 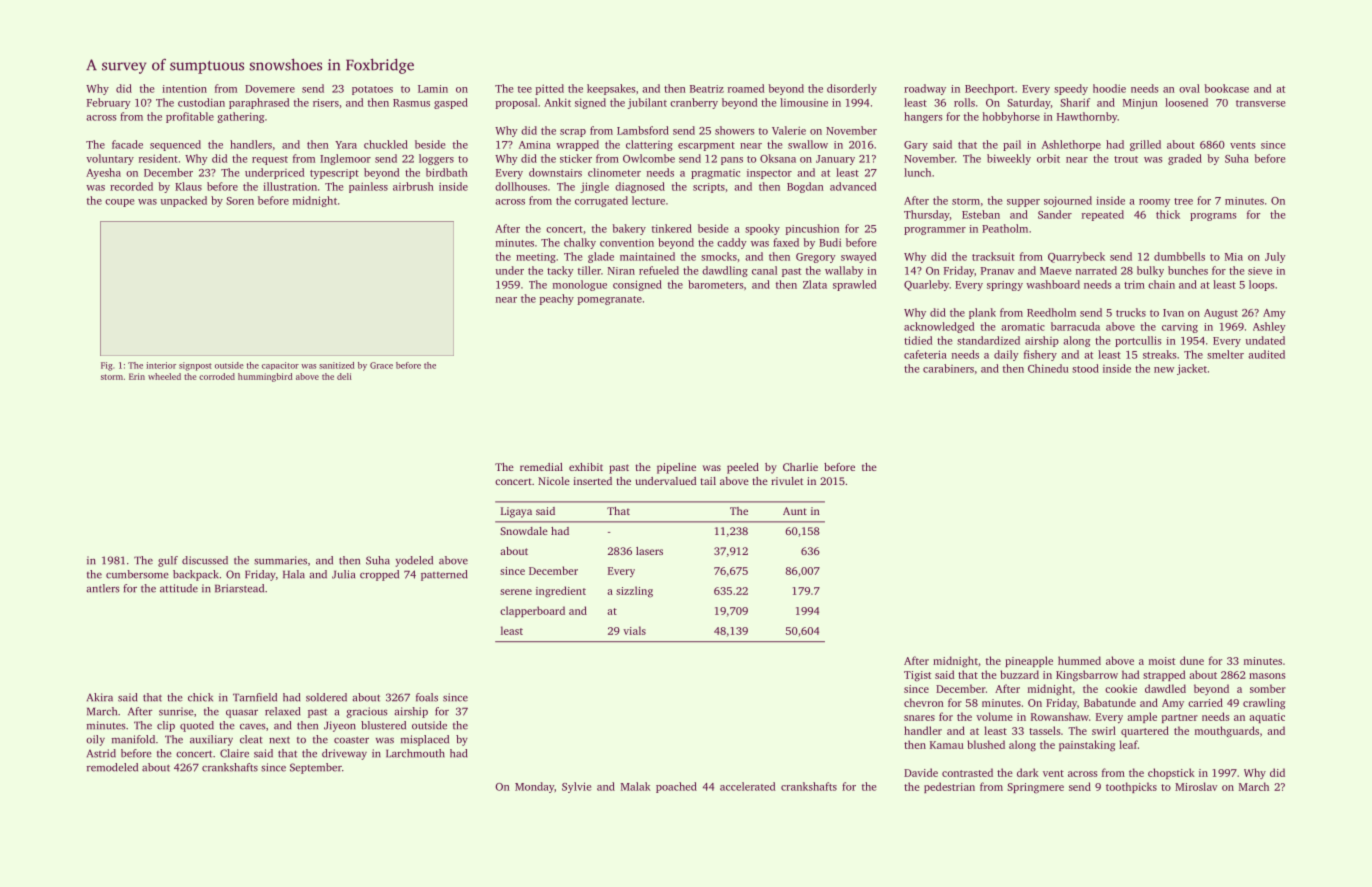 I want to click on sojourned, so click(x=1068, y=201).
